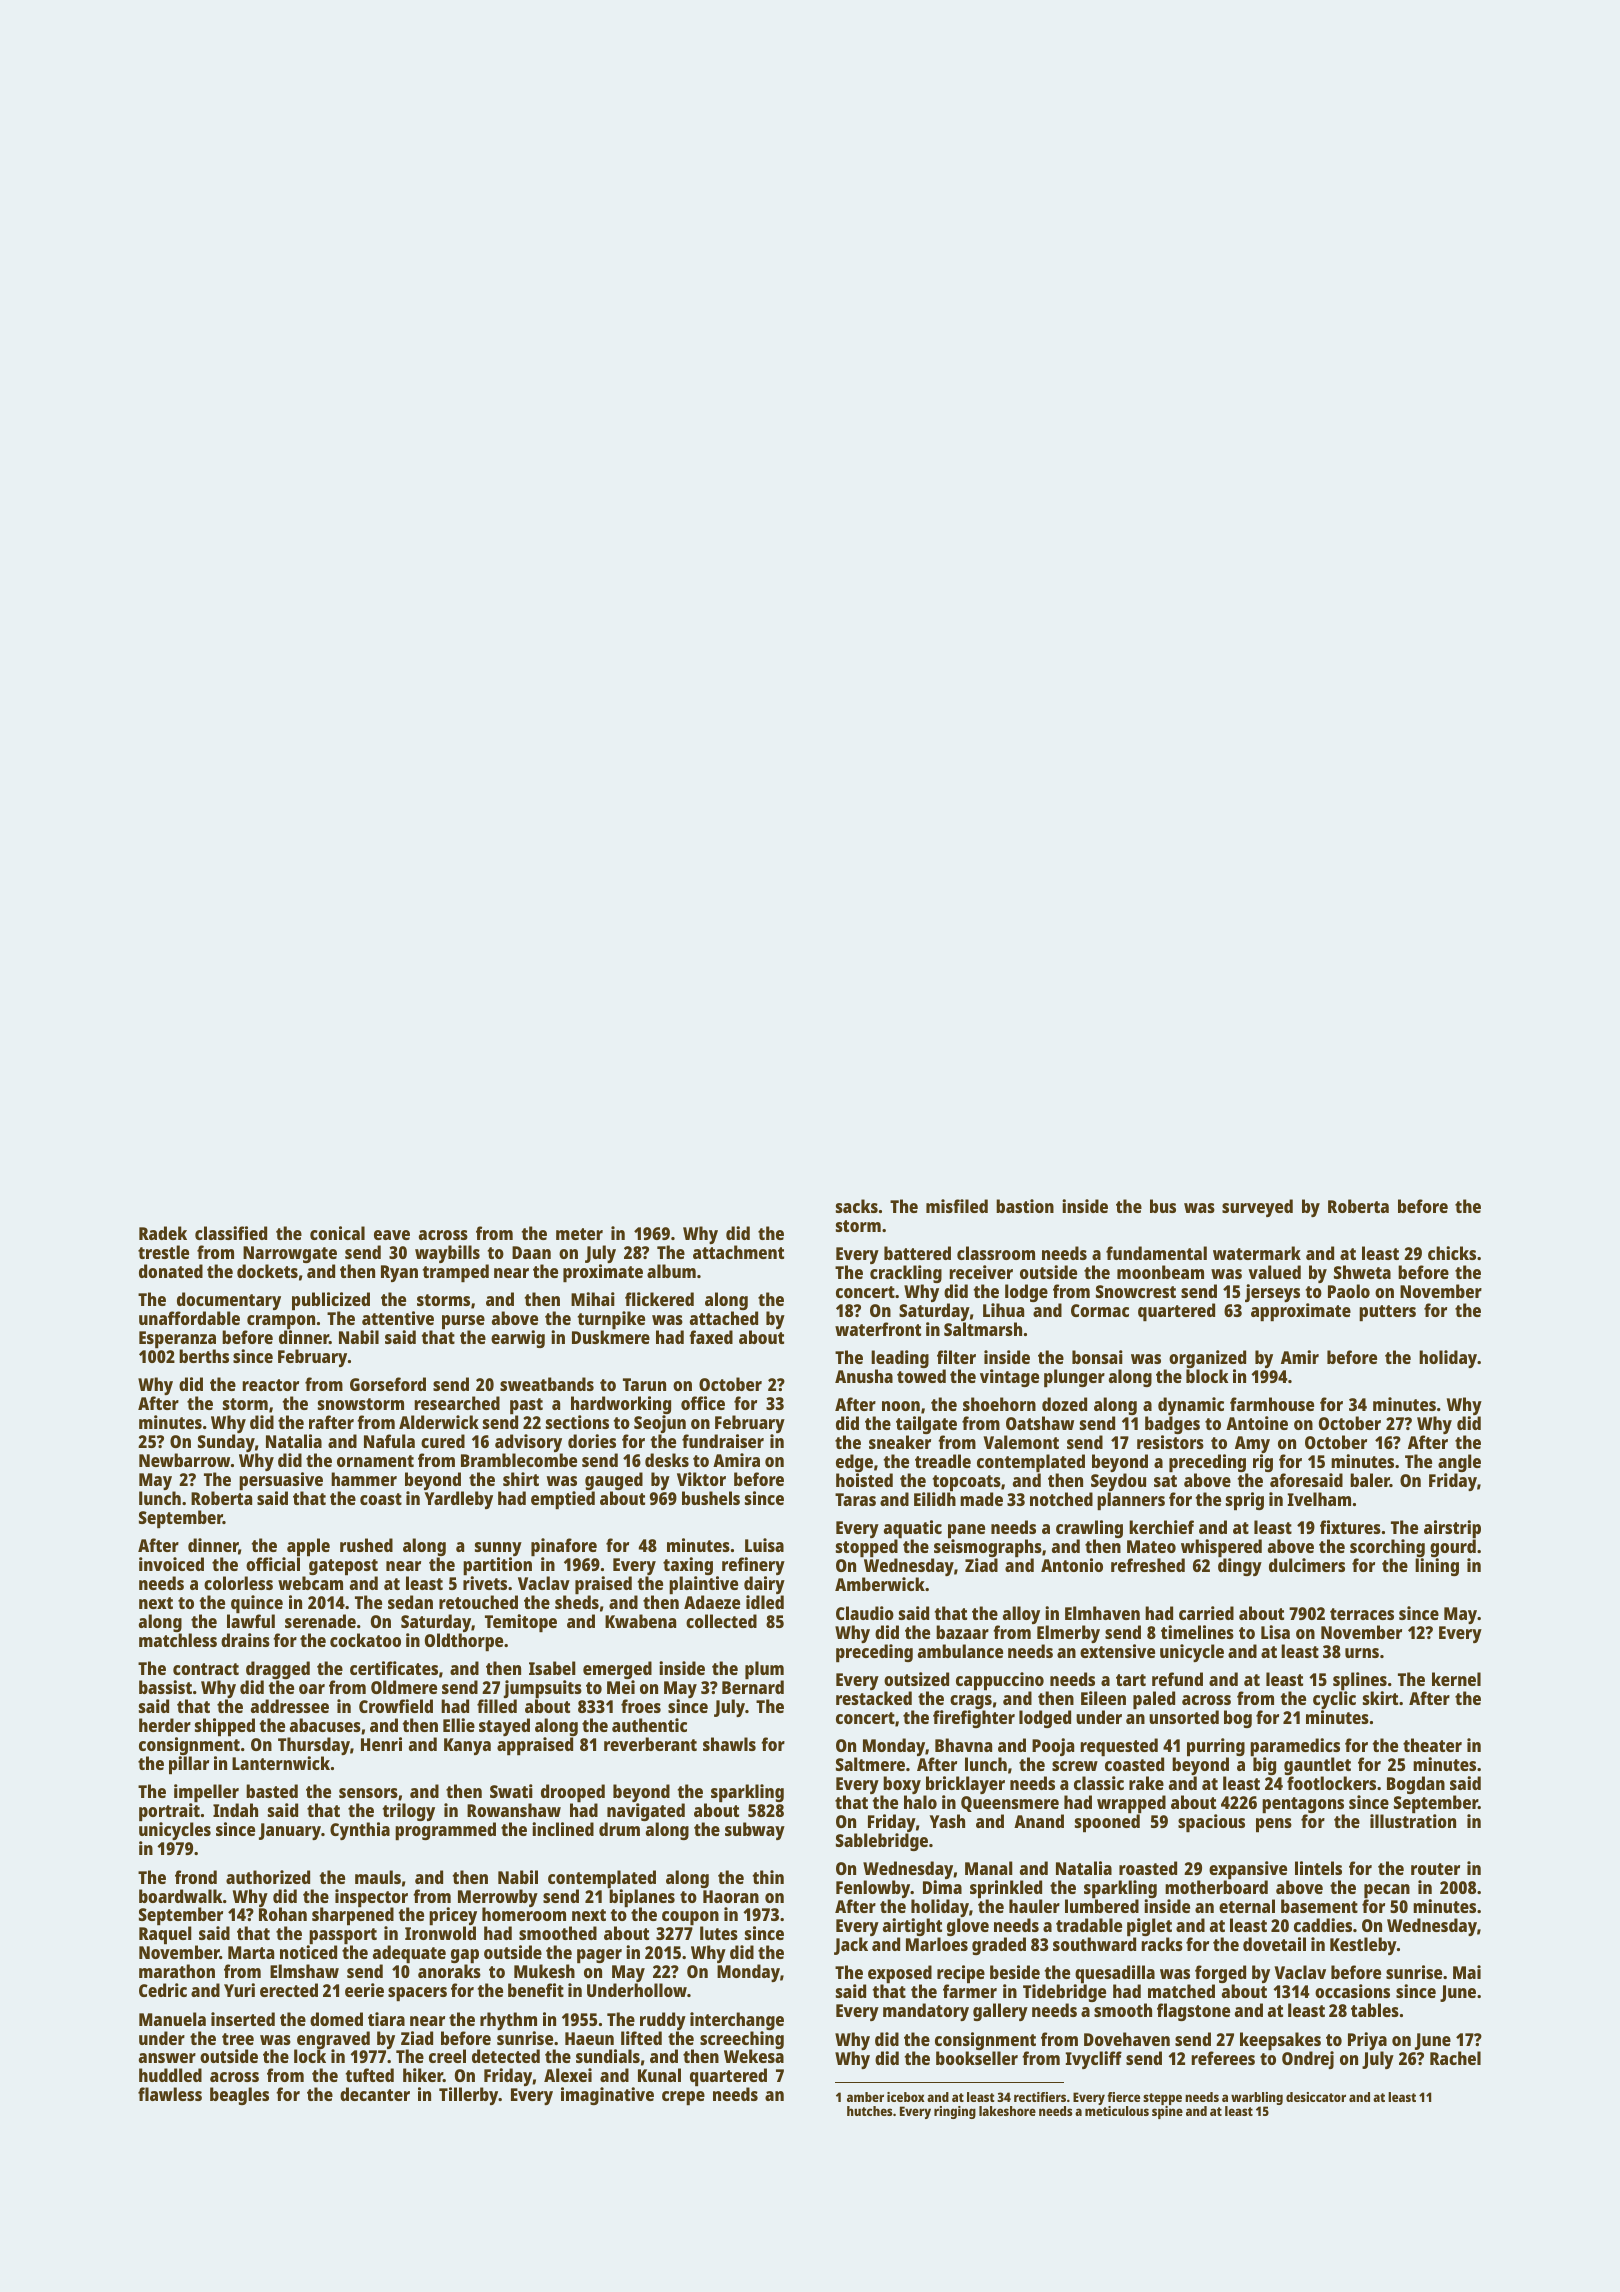 This page has height=2292, width=1620. What do you see at coordinates (375, 2094) in the page?
I see `decanter` at bounding box center [375, 2094].
